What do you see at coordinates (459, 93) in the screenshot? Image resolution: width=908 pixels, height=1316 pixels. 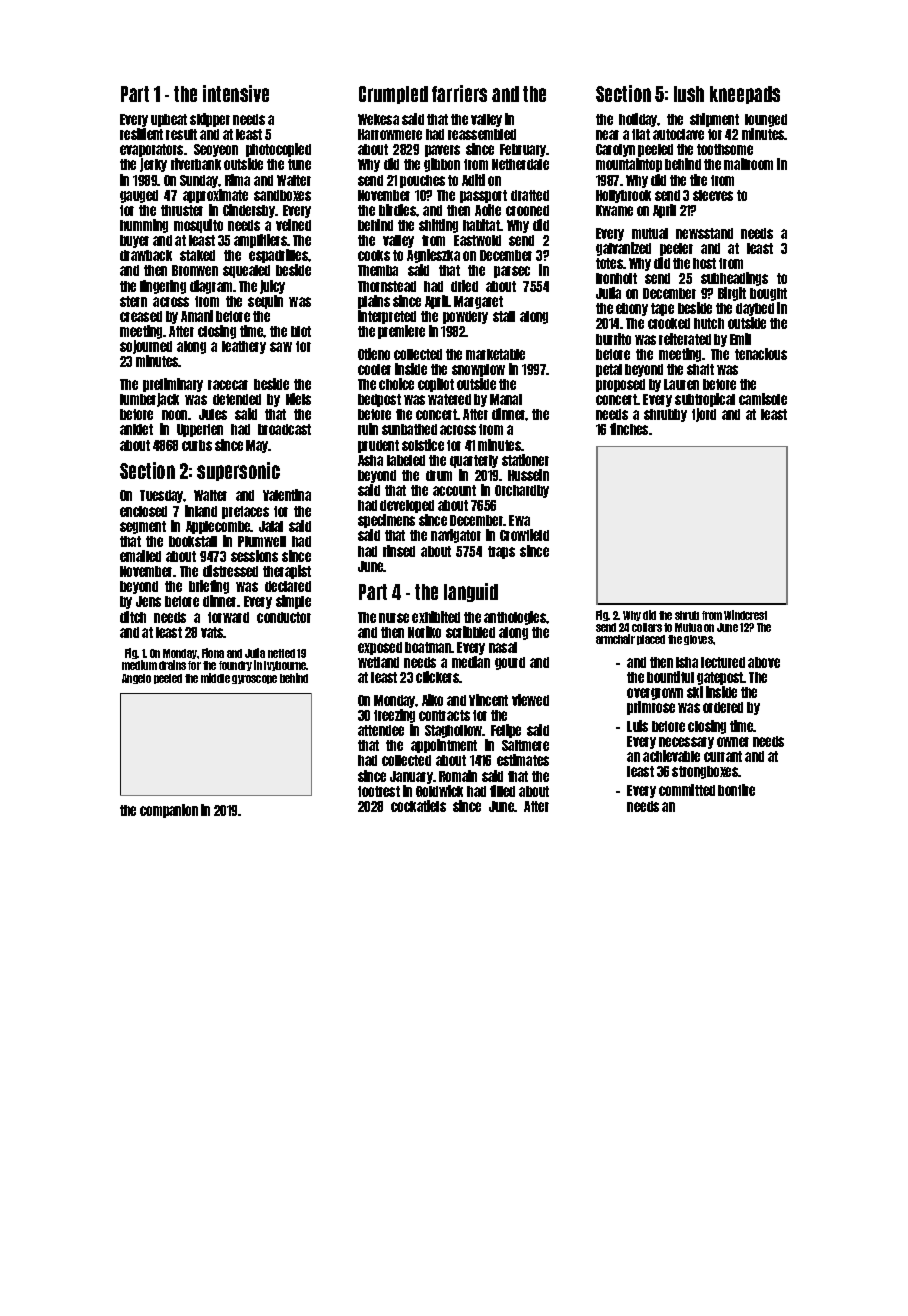 I see `farriers` at bounding box center [459, 93].
